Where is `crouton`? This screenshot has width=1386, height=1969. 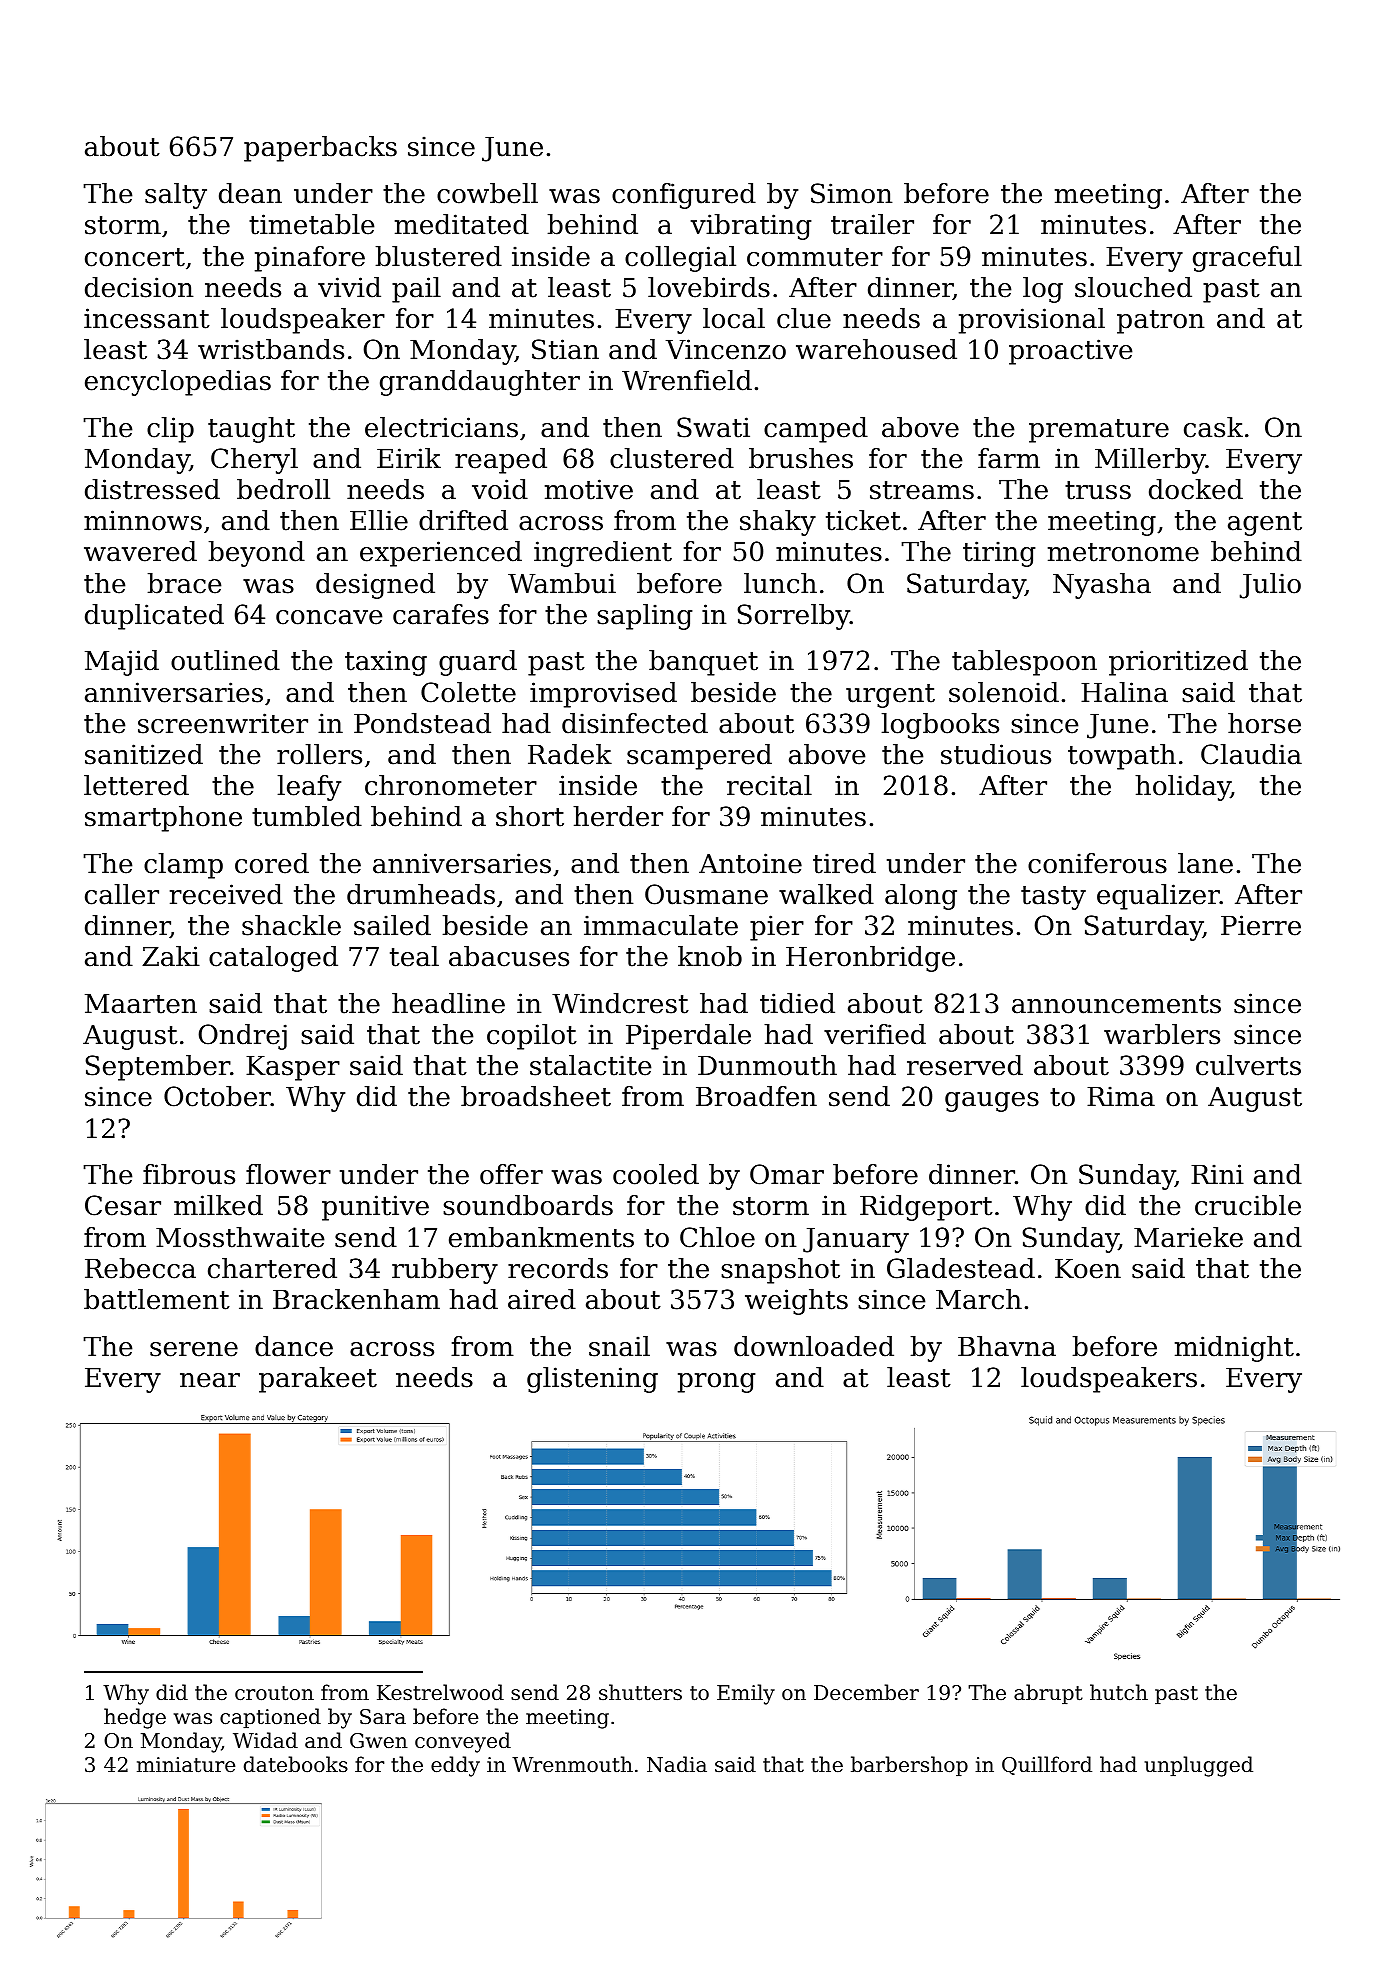 crouton is located at coordinates (274, 1693).
